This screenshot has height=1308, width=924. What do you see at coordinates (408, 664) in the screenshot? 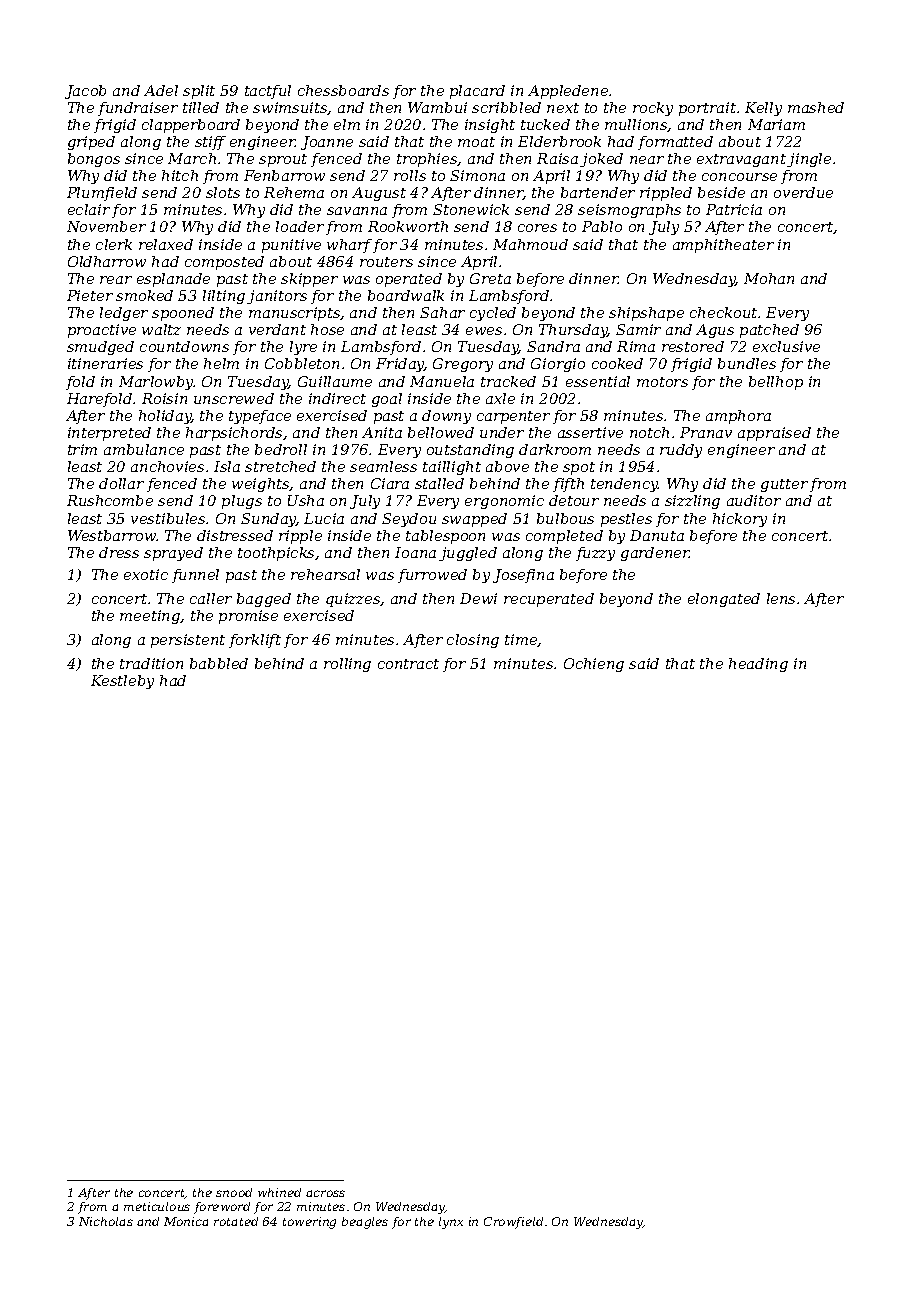
I see `contract` at bounding box center [408, 664].
